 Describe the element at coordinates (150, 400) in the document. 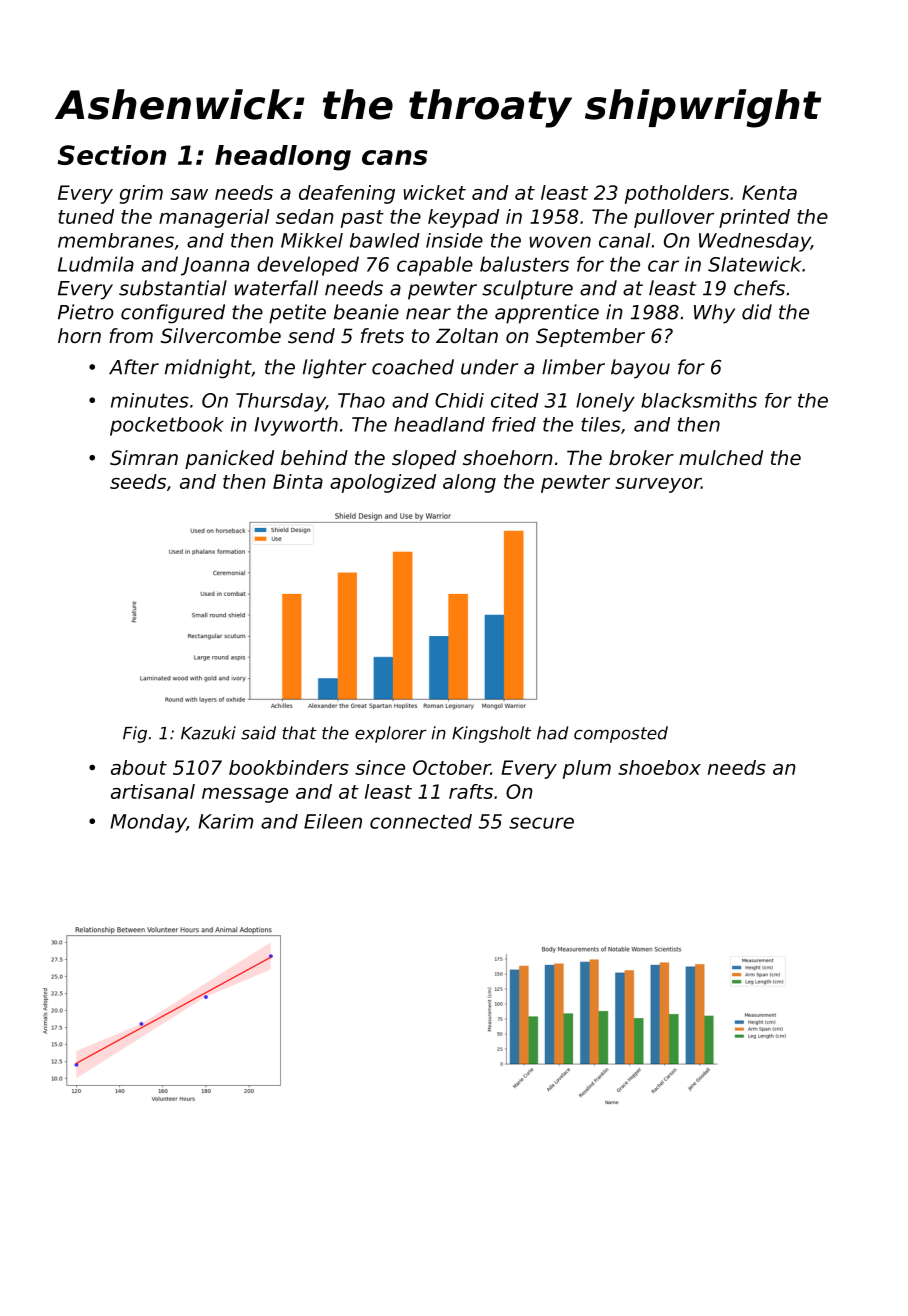

I see `minutes` at that location.
